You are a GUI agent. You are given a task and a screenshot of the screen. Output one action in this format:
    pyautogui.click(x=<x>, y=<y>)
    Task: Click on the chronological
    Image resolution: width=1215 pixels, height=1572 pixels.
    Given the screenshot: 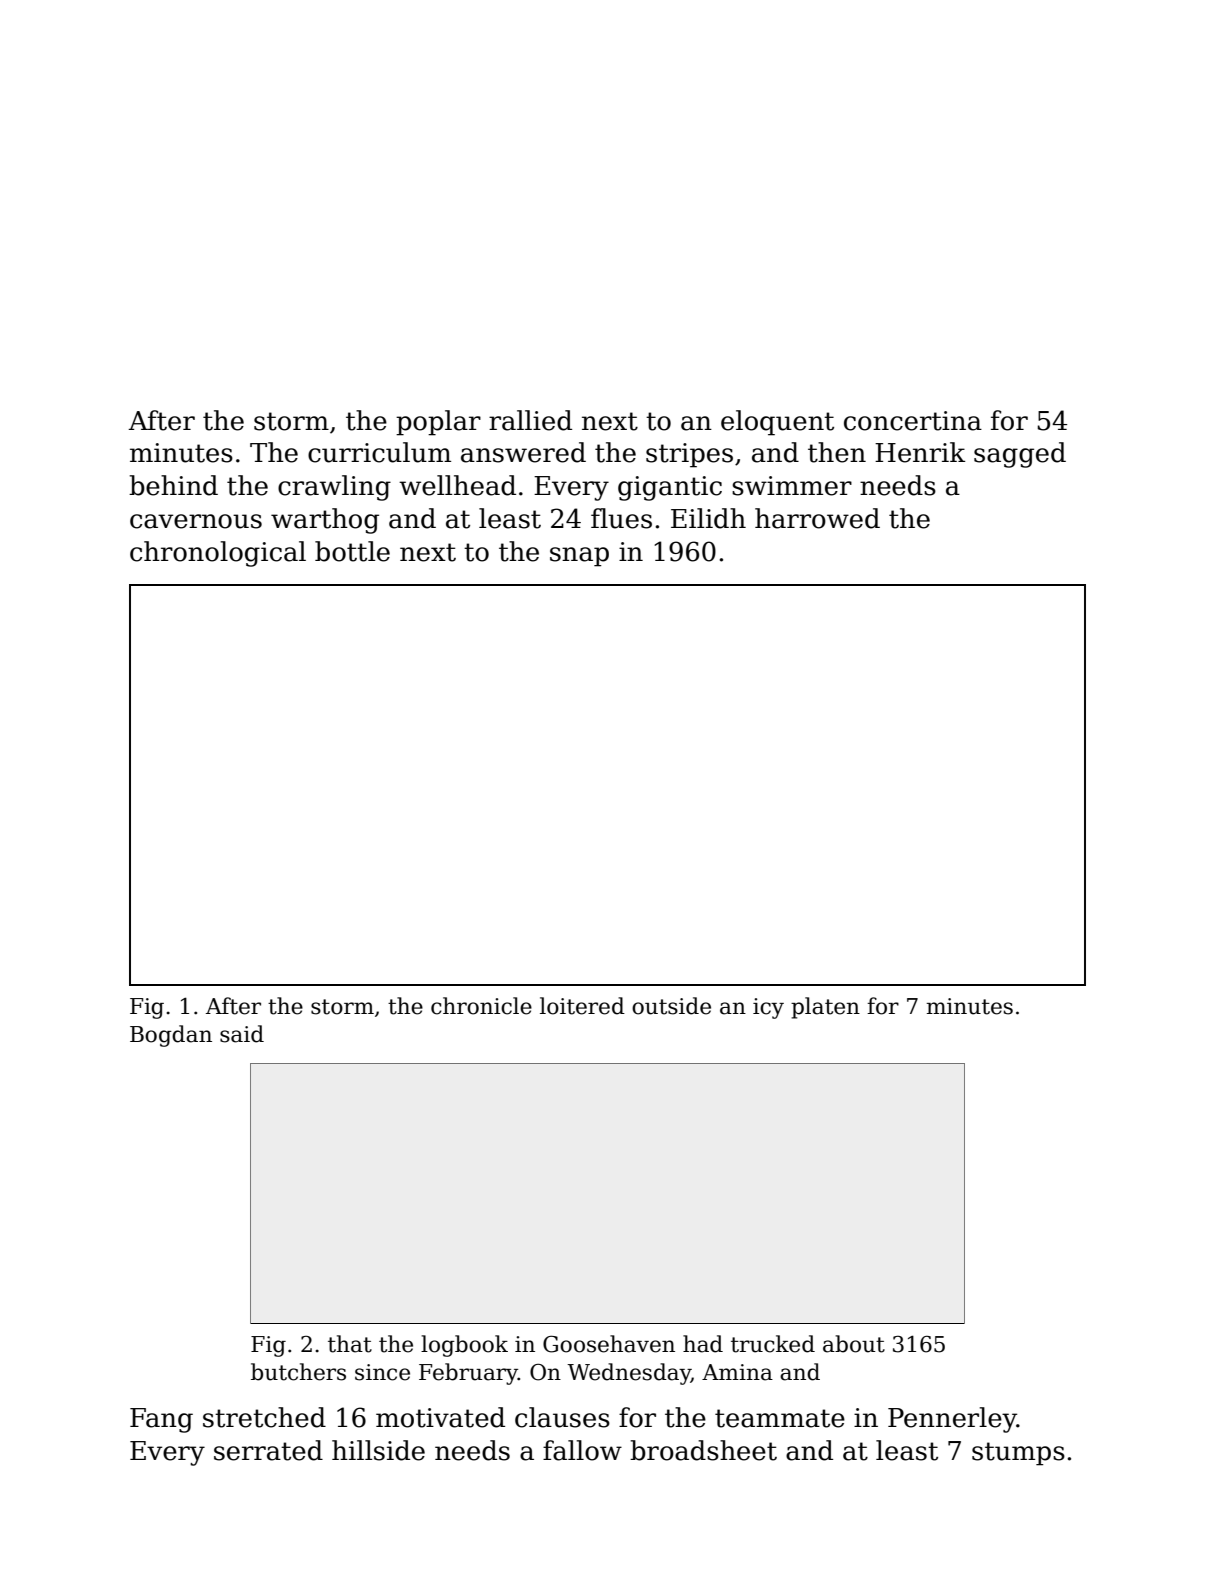 What is the action you would take?
    pyautogui.click(x=218, y=554)
